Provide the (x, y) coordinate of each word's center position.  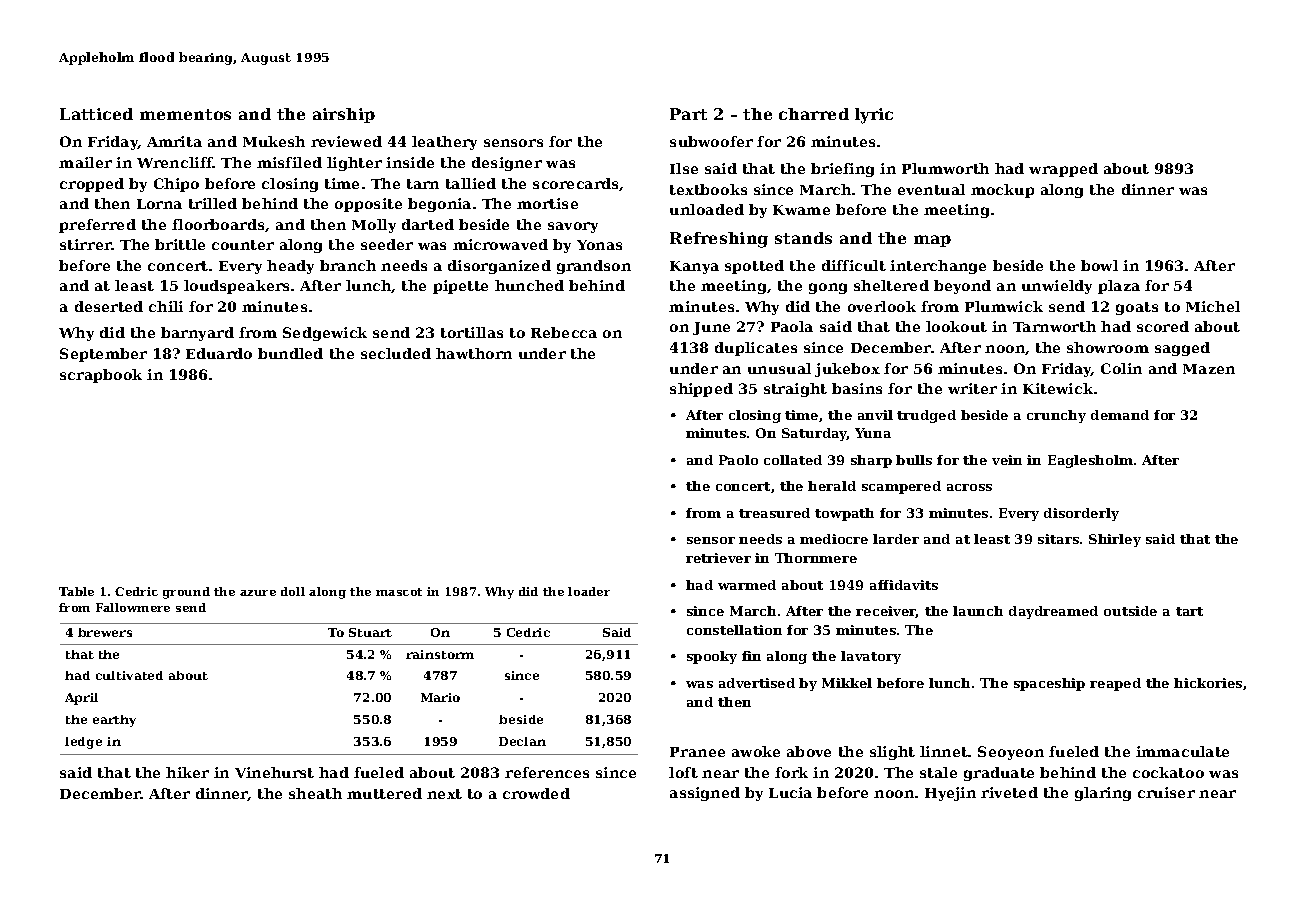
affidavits (904, 585)
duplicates (756, 349)
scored (1163, 326)
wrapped (1063, 170)
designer (507, 164)
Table (76, 591)
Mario (440, 697)
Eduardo (219, 353)
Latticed (96, 114)
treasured (774, 513)
